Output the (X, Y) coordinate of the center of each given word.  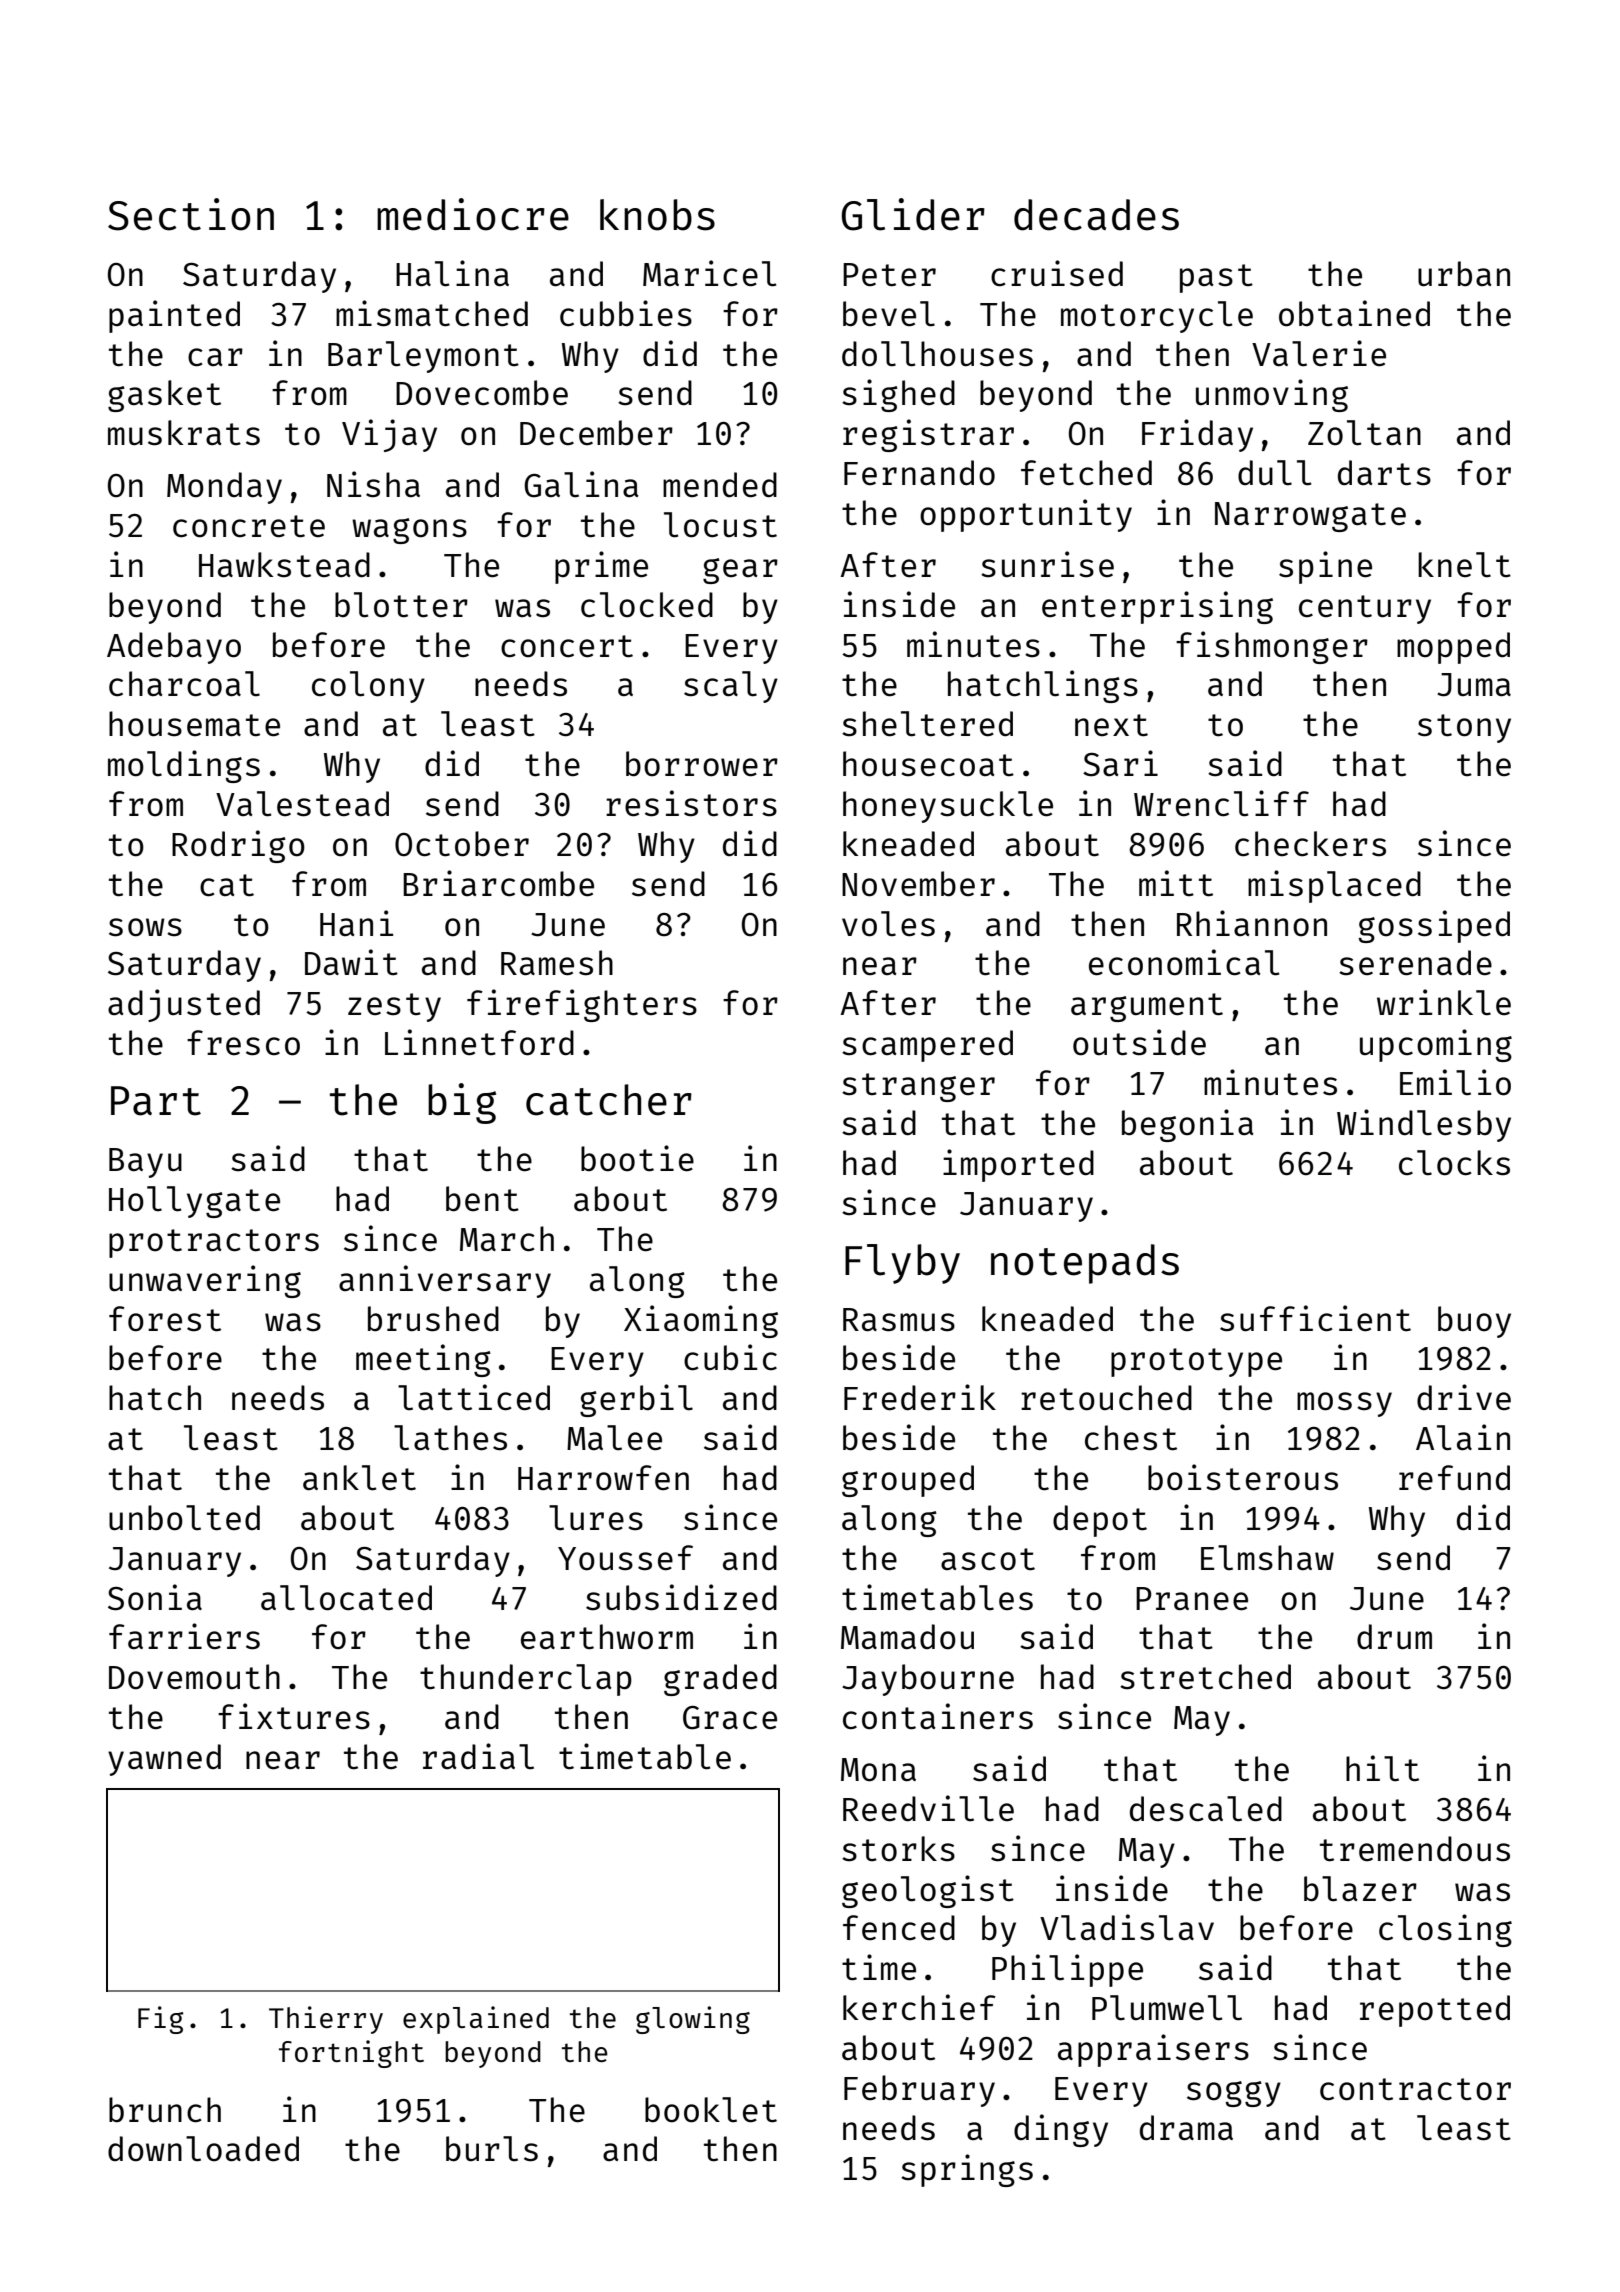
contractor (1415, 2089)
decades (1096, 215)
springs (967, 2170)
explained (476, 2020)
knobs (657, 215)
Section (191, 214)
